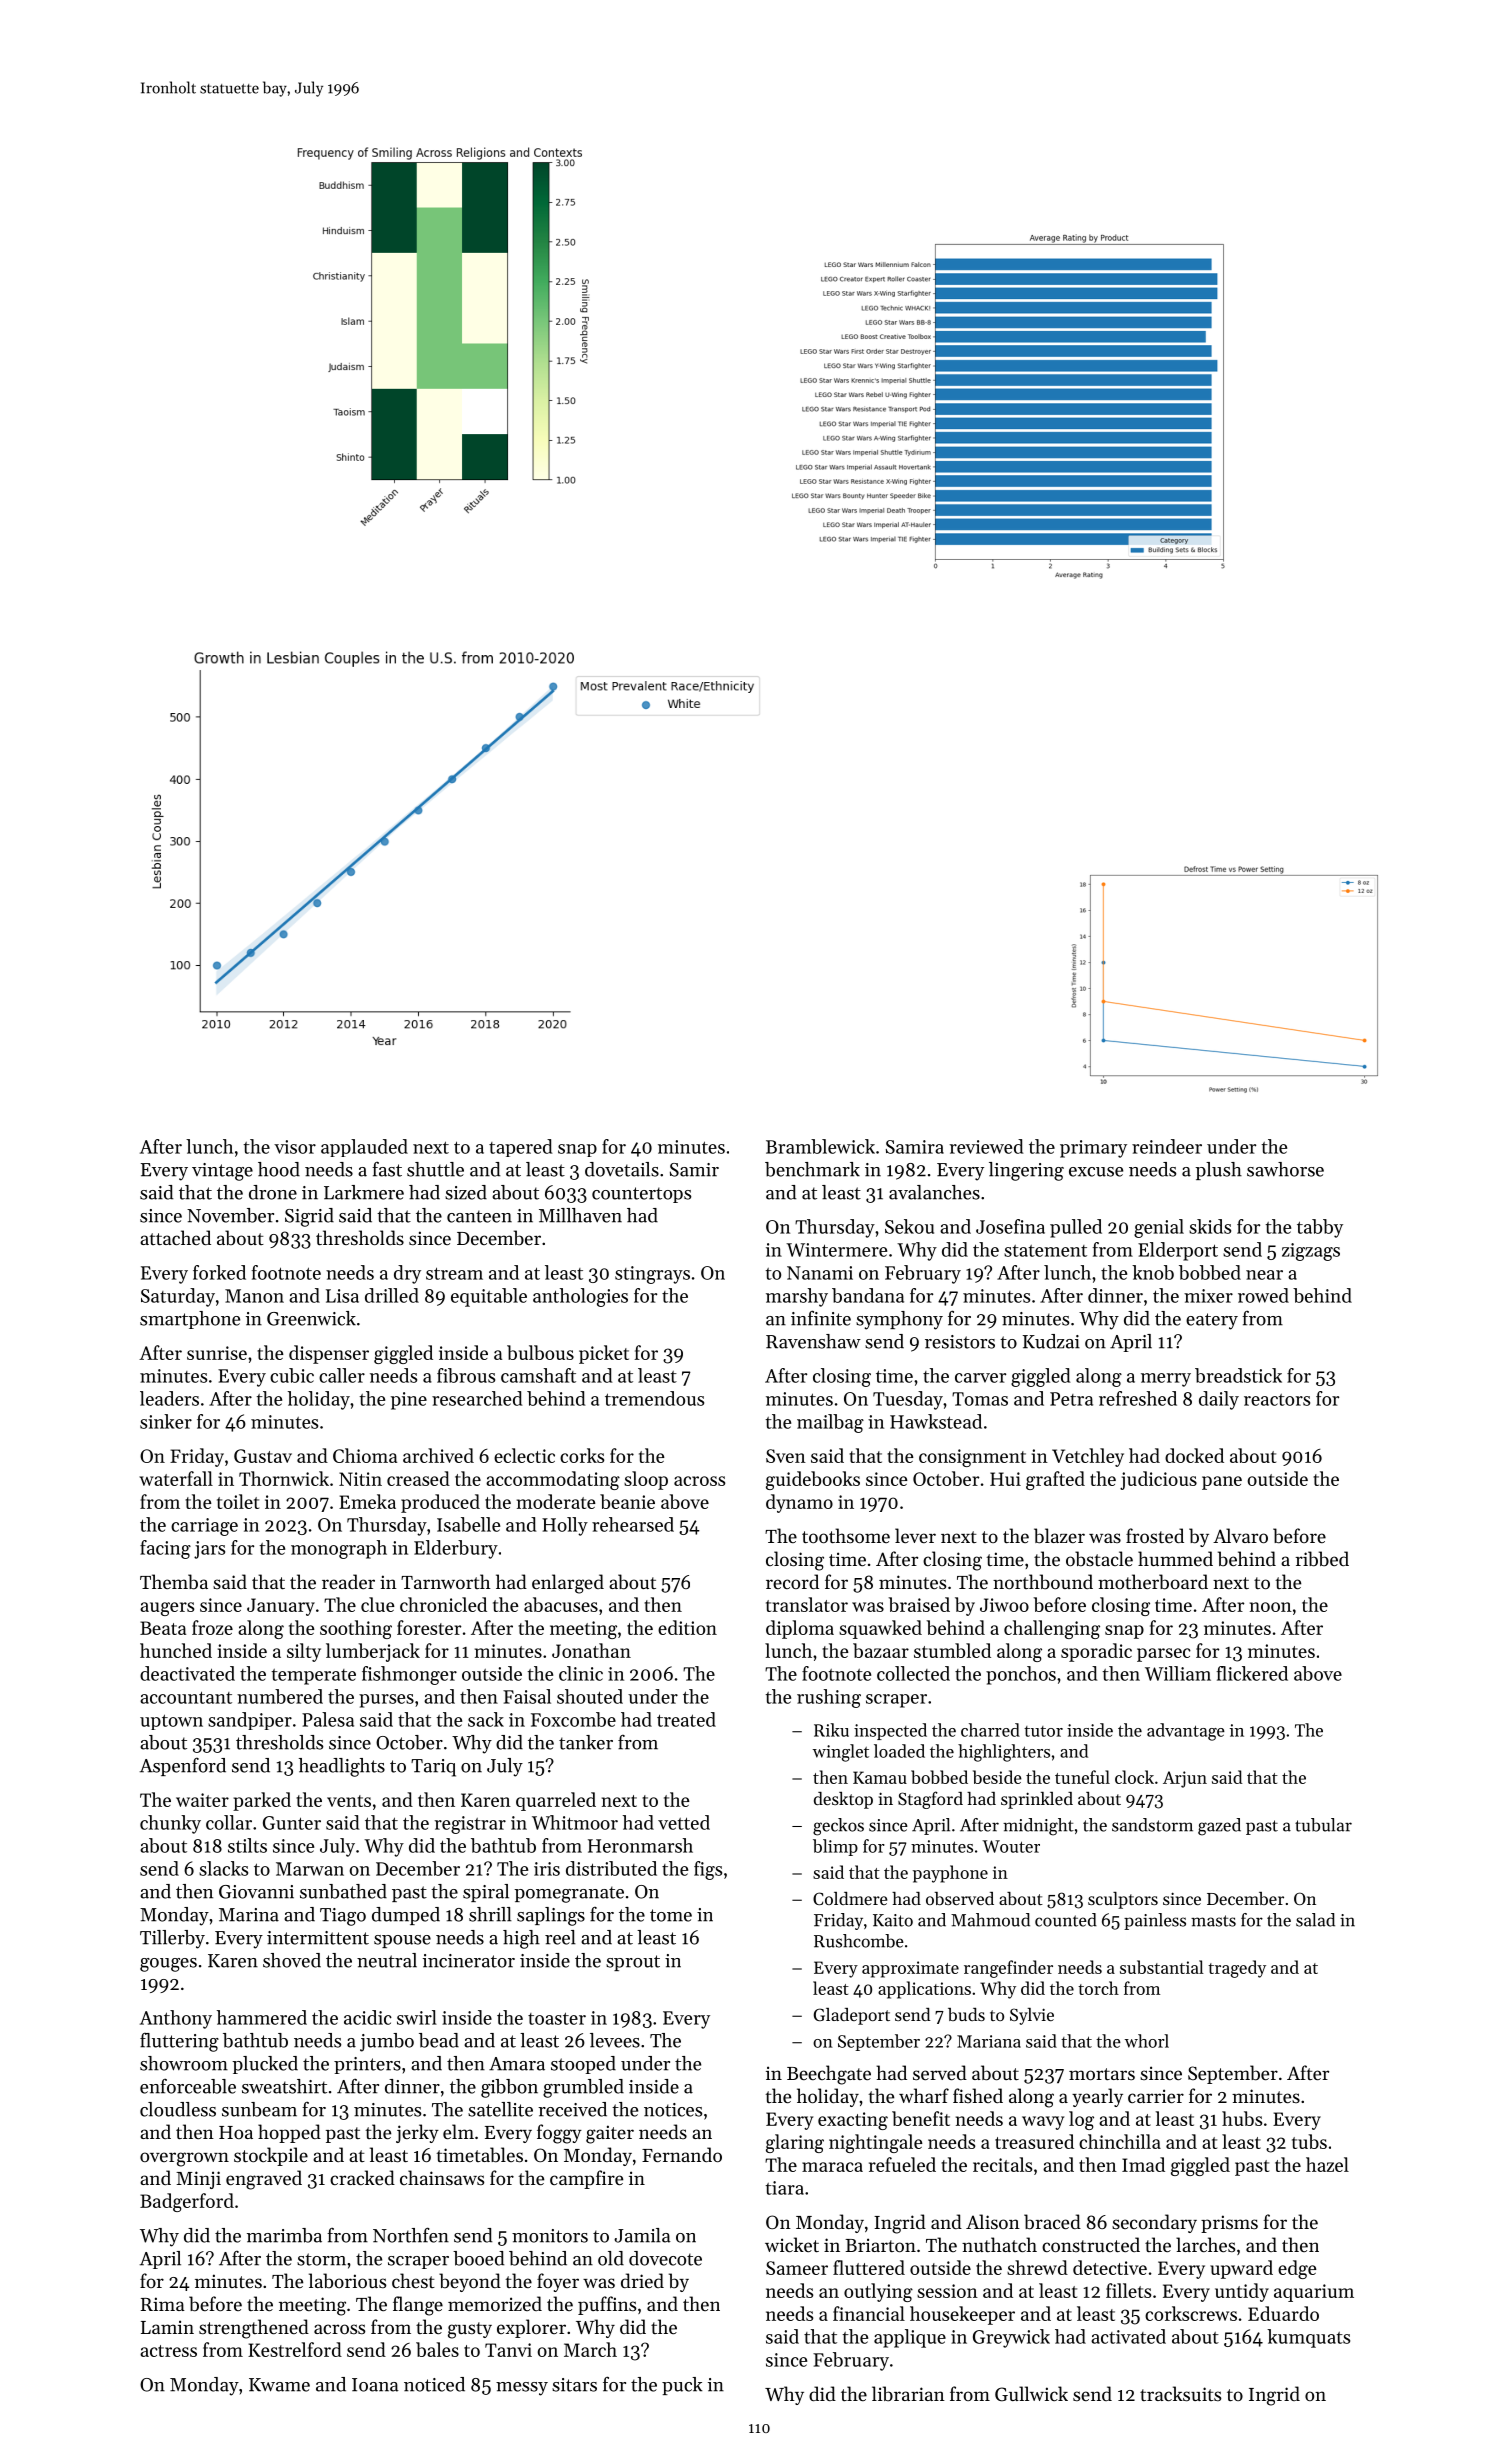  Describe the element at coordinates (418, 2306) in the page. I see `flange` at that location.
